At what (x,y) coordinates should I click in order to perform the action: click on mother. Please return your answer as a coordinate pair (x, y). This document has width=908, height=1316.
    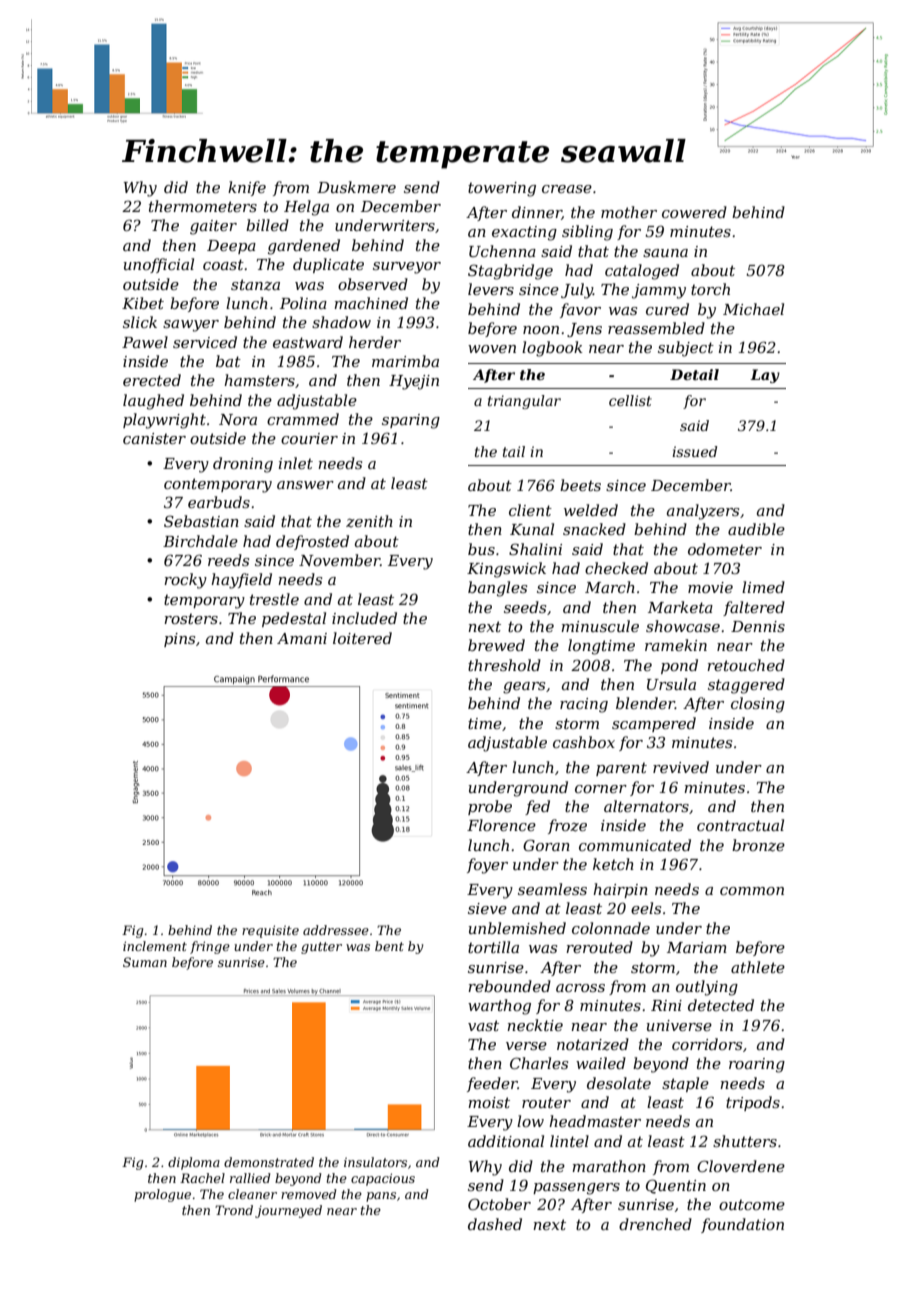
    Looking at the image, I should click on (629, 212).
